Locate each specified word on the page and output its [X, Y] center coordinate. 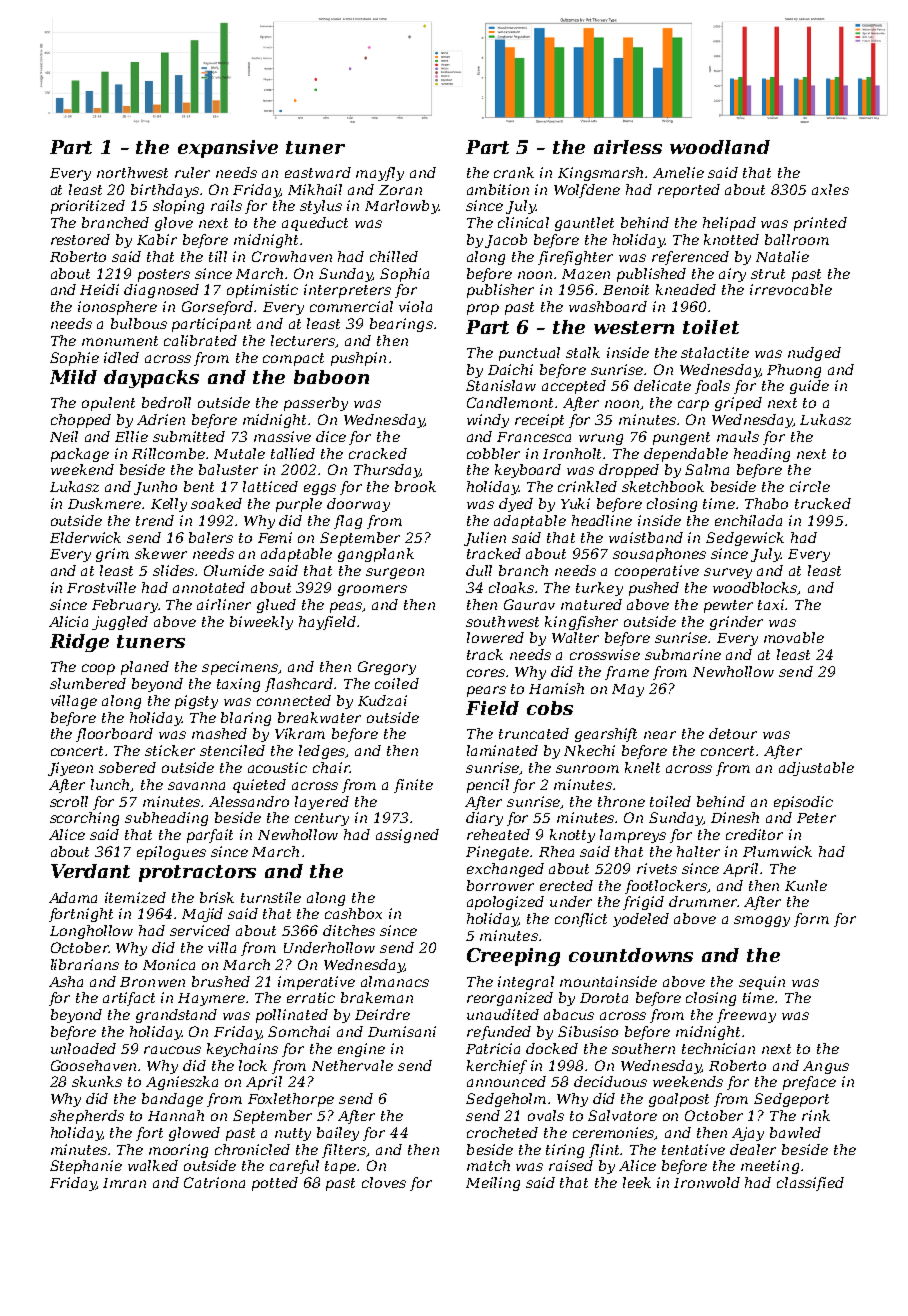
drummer [703, 901]
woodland [720, 147]
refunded [499, 1033]
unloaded [83, 1048]
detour [733, 733]
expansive [228, 149]
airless [628, 147]
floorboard [114, 735]
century [322, 819]
